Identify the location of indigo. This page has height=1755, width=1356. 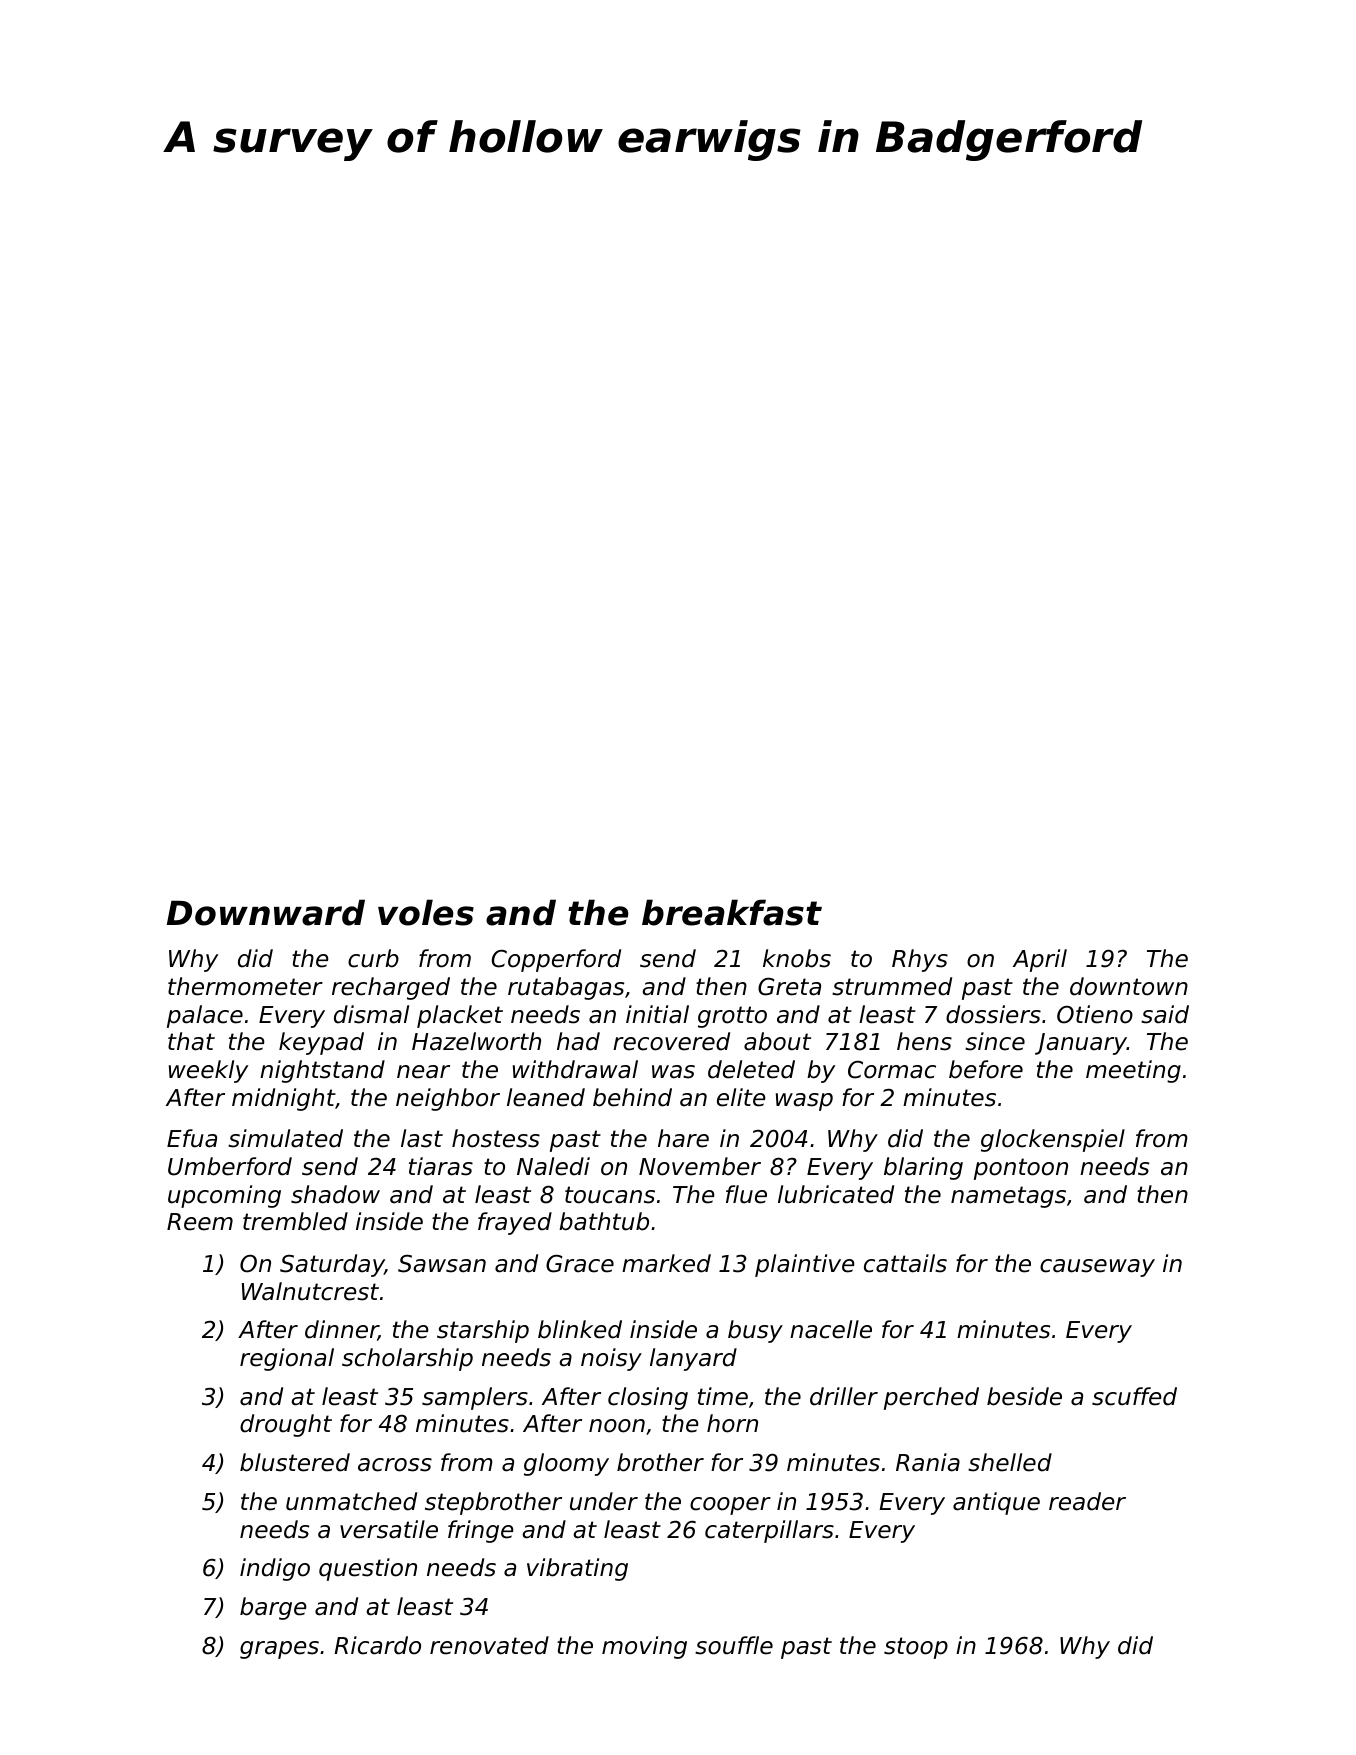
(275, 1569).
